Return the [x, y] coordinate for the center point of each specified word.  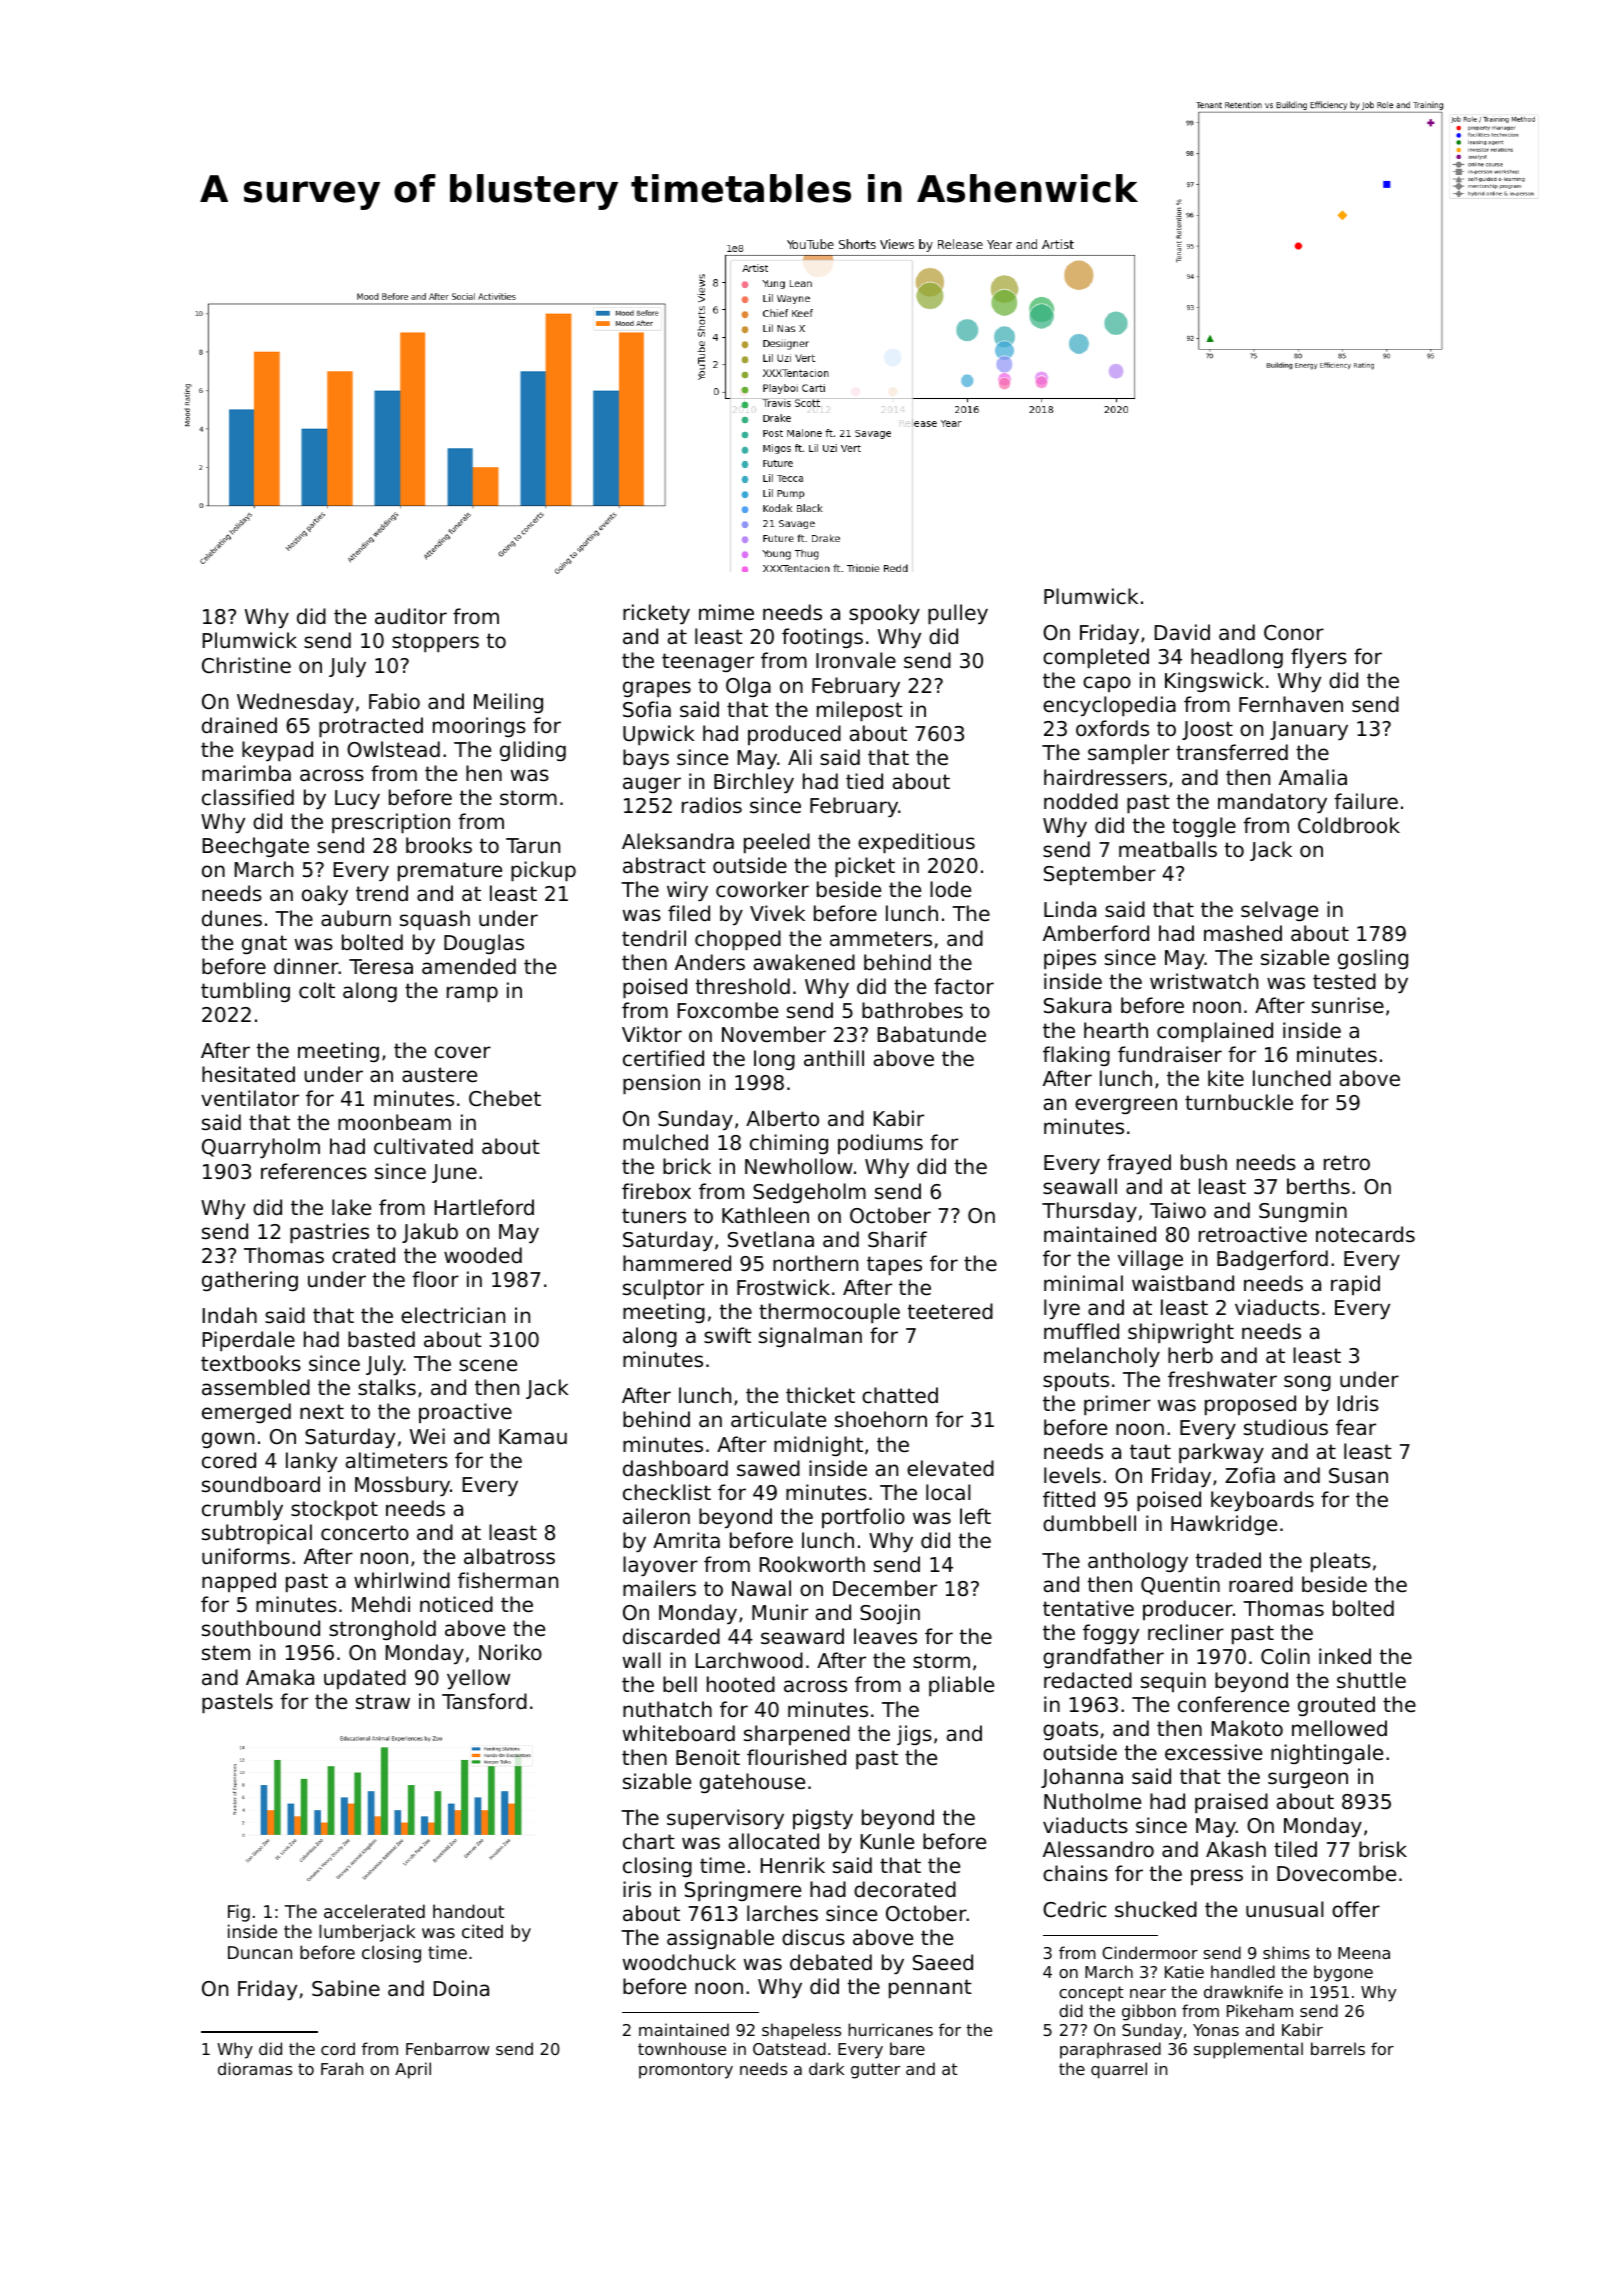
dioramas [255, 2068]
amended [469, 966]
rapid [1355, 1285]
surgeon [1308, 1780]
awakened [804, 962]
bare [907, 2048]
